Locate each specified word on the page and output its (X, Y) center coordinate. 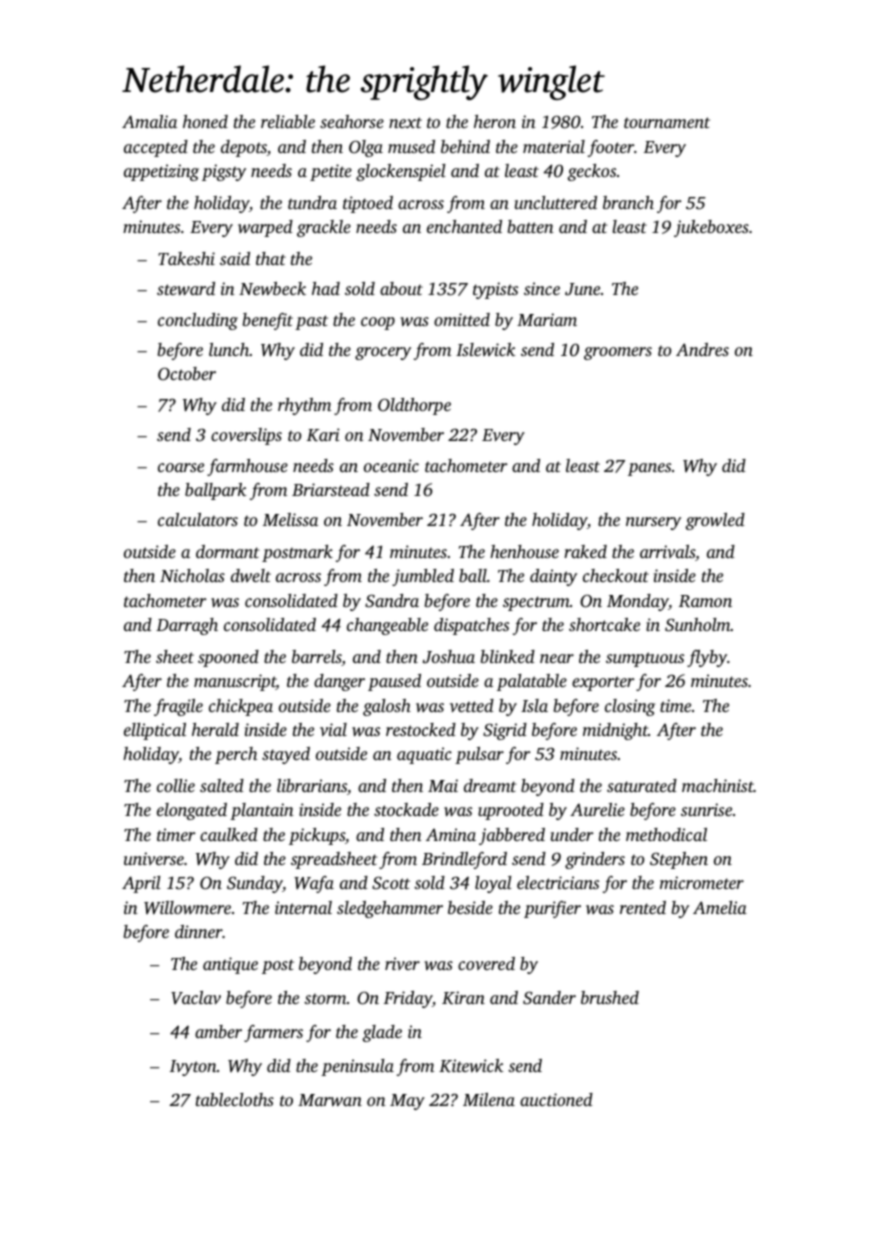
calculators (198, 519)
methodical (666, 834)
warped (265, 228)
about (401, 288)
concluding (198, 321)
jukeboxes (711, 228)
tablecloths (235, 1099)
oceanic (391, 465)
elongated (192, 811)
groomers (618, 353)
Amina (451, 834)
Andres (702, 349)
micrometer (702, 882)
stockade (406, 809)
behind (465, 146)
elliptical (155, 731)
